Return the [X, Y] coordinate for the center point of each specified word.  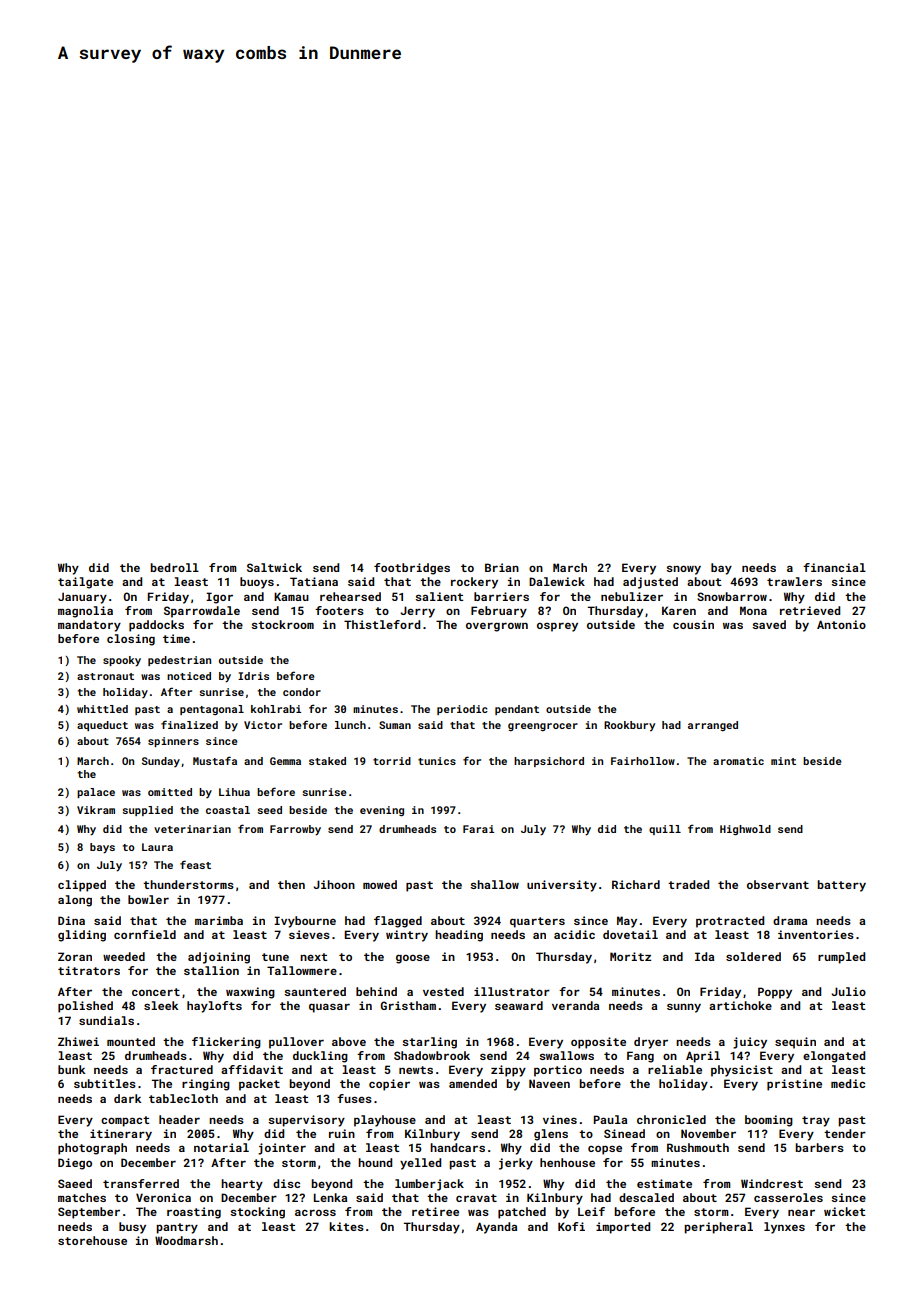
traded [688, 884]
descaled [646, 1197]
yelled [420, 1164]
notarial [221, 1147]
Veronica [163, 1197]
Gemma [285, 761]
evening [382, 811]
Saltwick [274, 567]
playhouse [385, 1121]
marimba [219, 920]
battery [841, 886]
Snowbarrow [732, 596]
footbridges [412, 569]
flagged [398, 922]
